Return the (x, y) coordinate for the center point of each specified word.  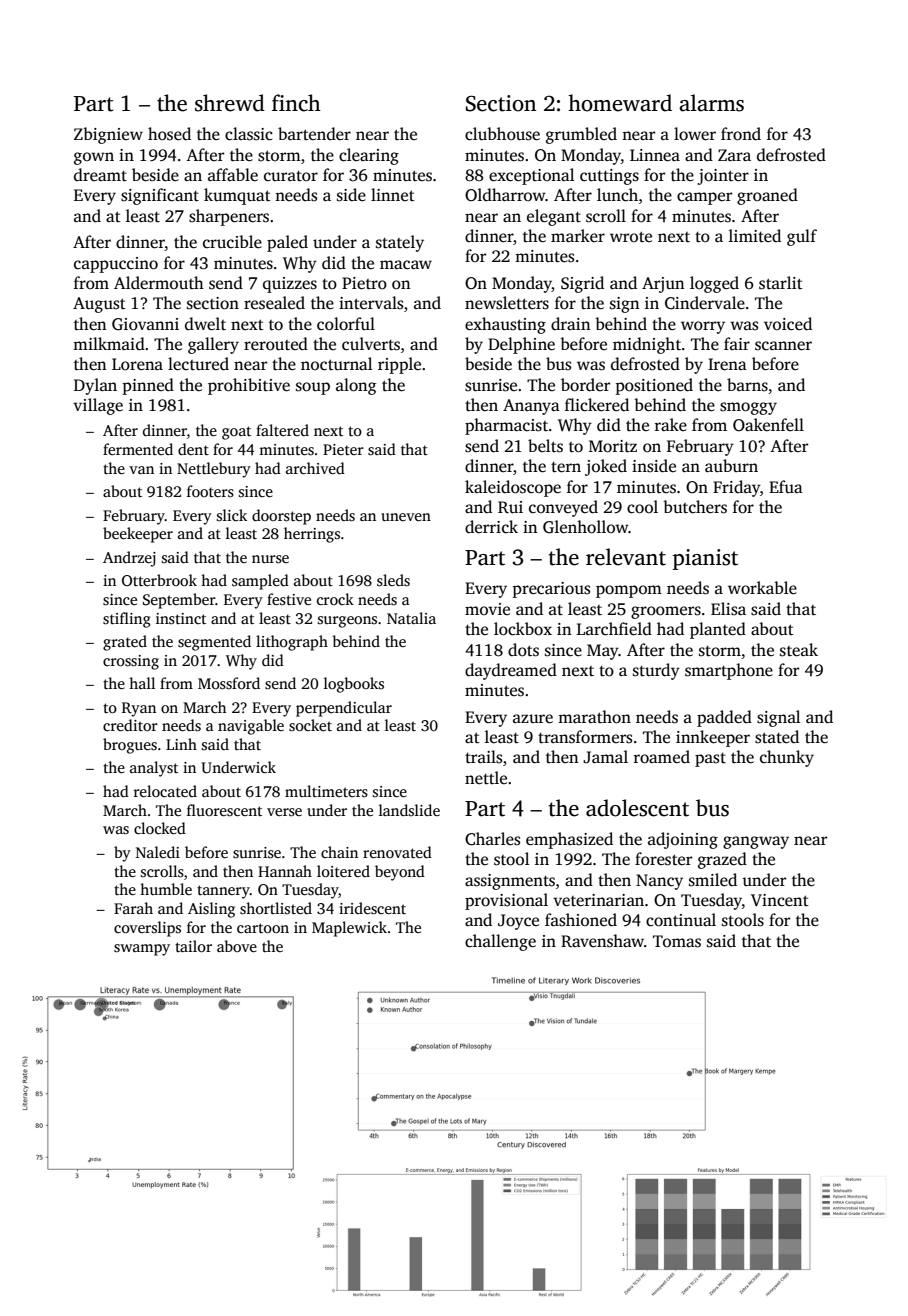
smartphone (729, 671)
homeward (620, 103)
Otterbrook (159, 580)
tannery (223, 892)
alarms (711, 103)
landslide (409, 810)
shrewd (230, 103)
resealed (274, 303)
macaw (406, 265)
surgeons (347, 622)
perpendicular (344, 709)
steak (799, 650)
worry (703, 327)
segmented (214, 643)
